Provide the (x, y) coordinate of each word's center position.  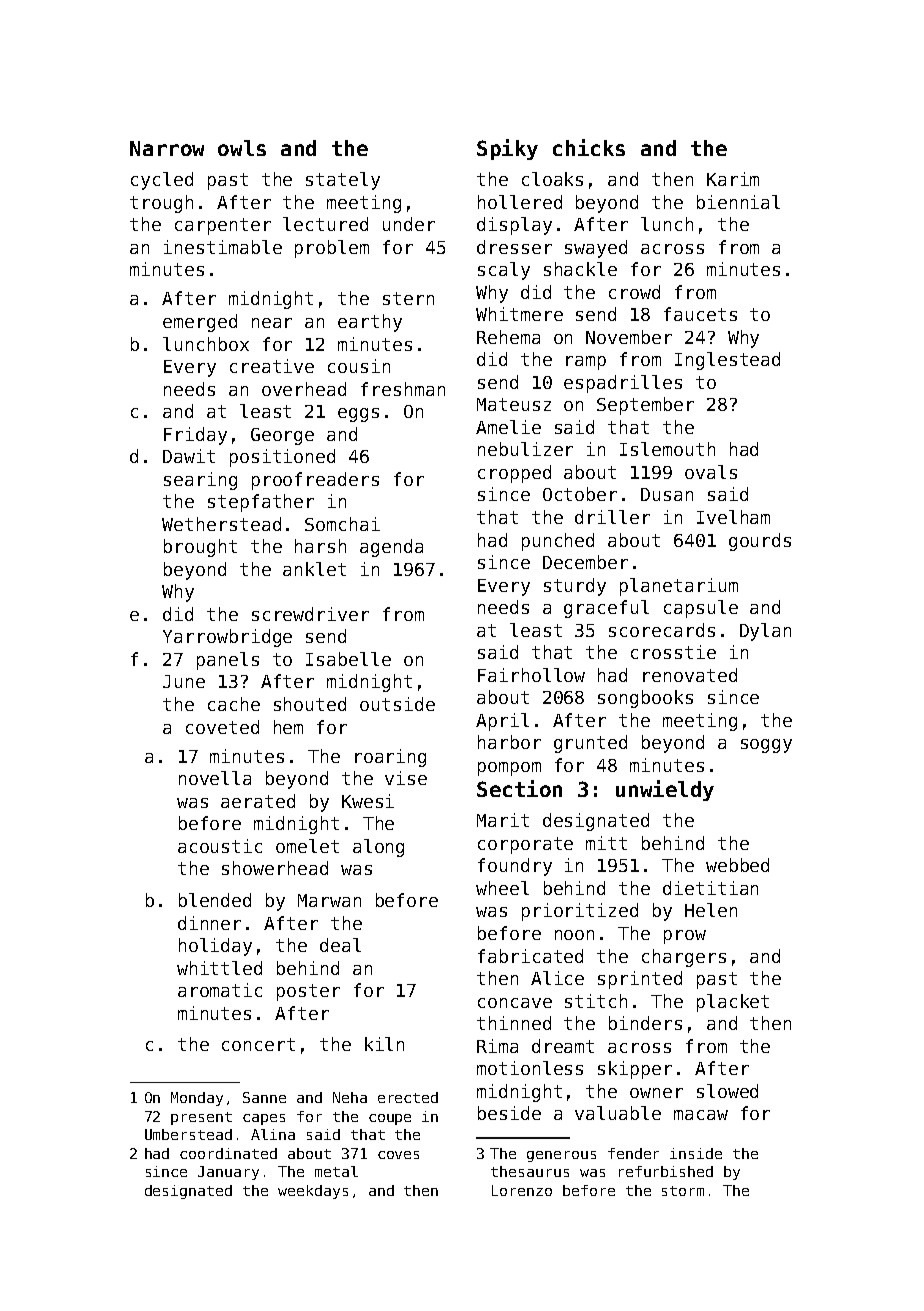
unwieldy (665, 790)
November (629, 337)
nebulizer (525, 449)
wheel (502, 888)
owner (656, 1093)
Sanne (264, 1097)
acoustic (220, 846)
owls (242, 148)
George (282, 436)
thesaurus (530, 1171)
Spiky (507, 149)
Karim (733, 179)
